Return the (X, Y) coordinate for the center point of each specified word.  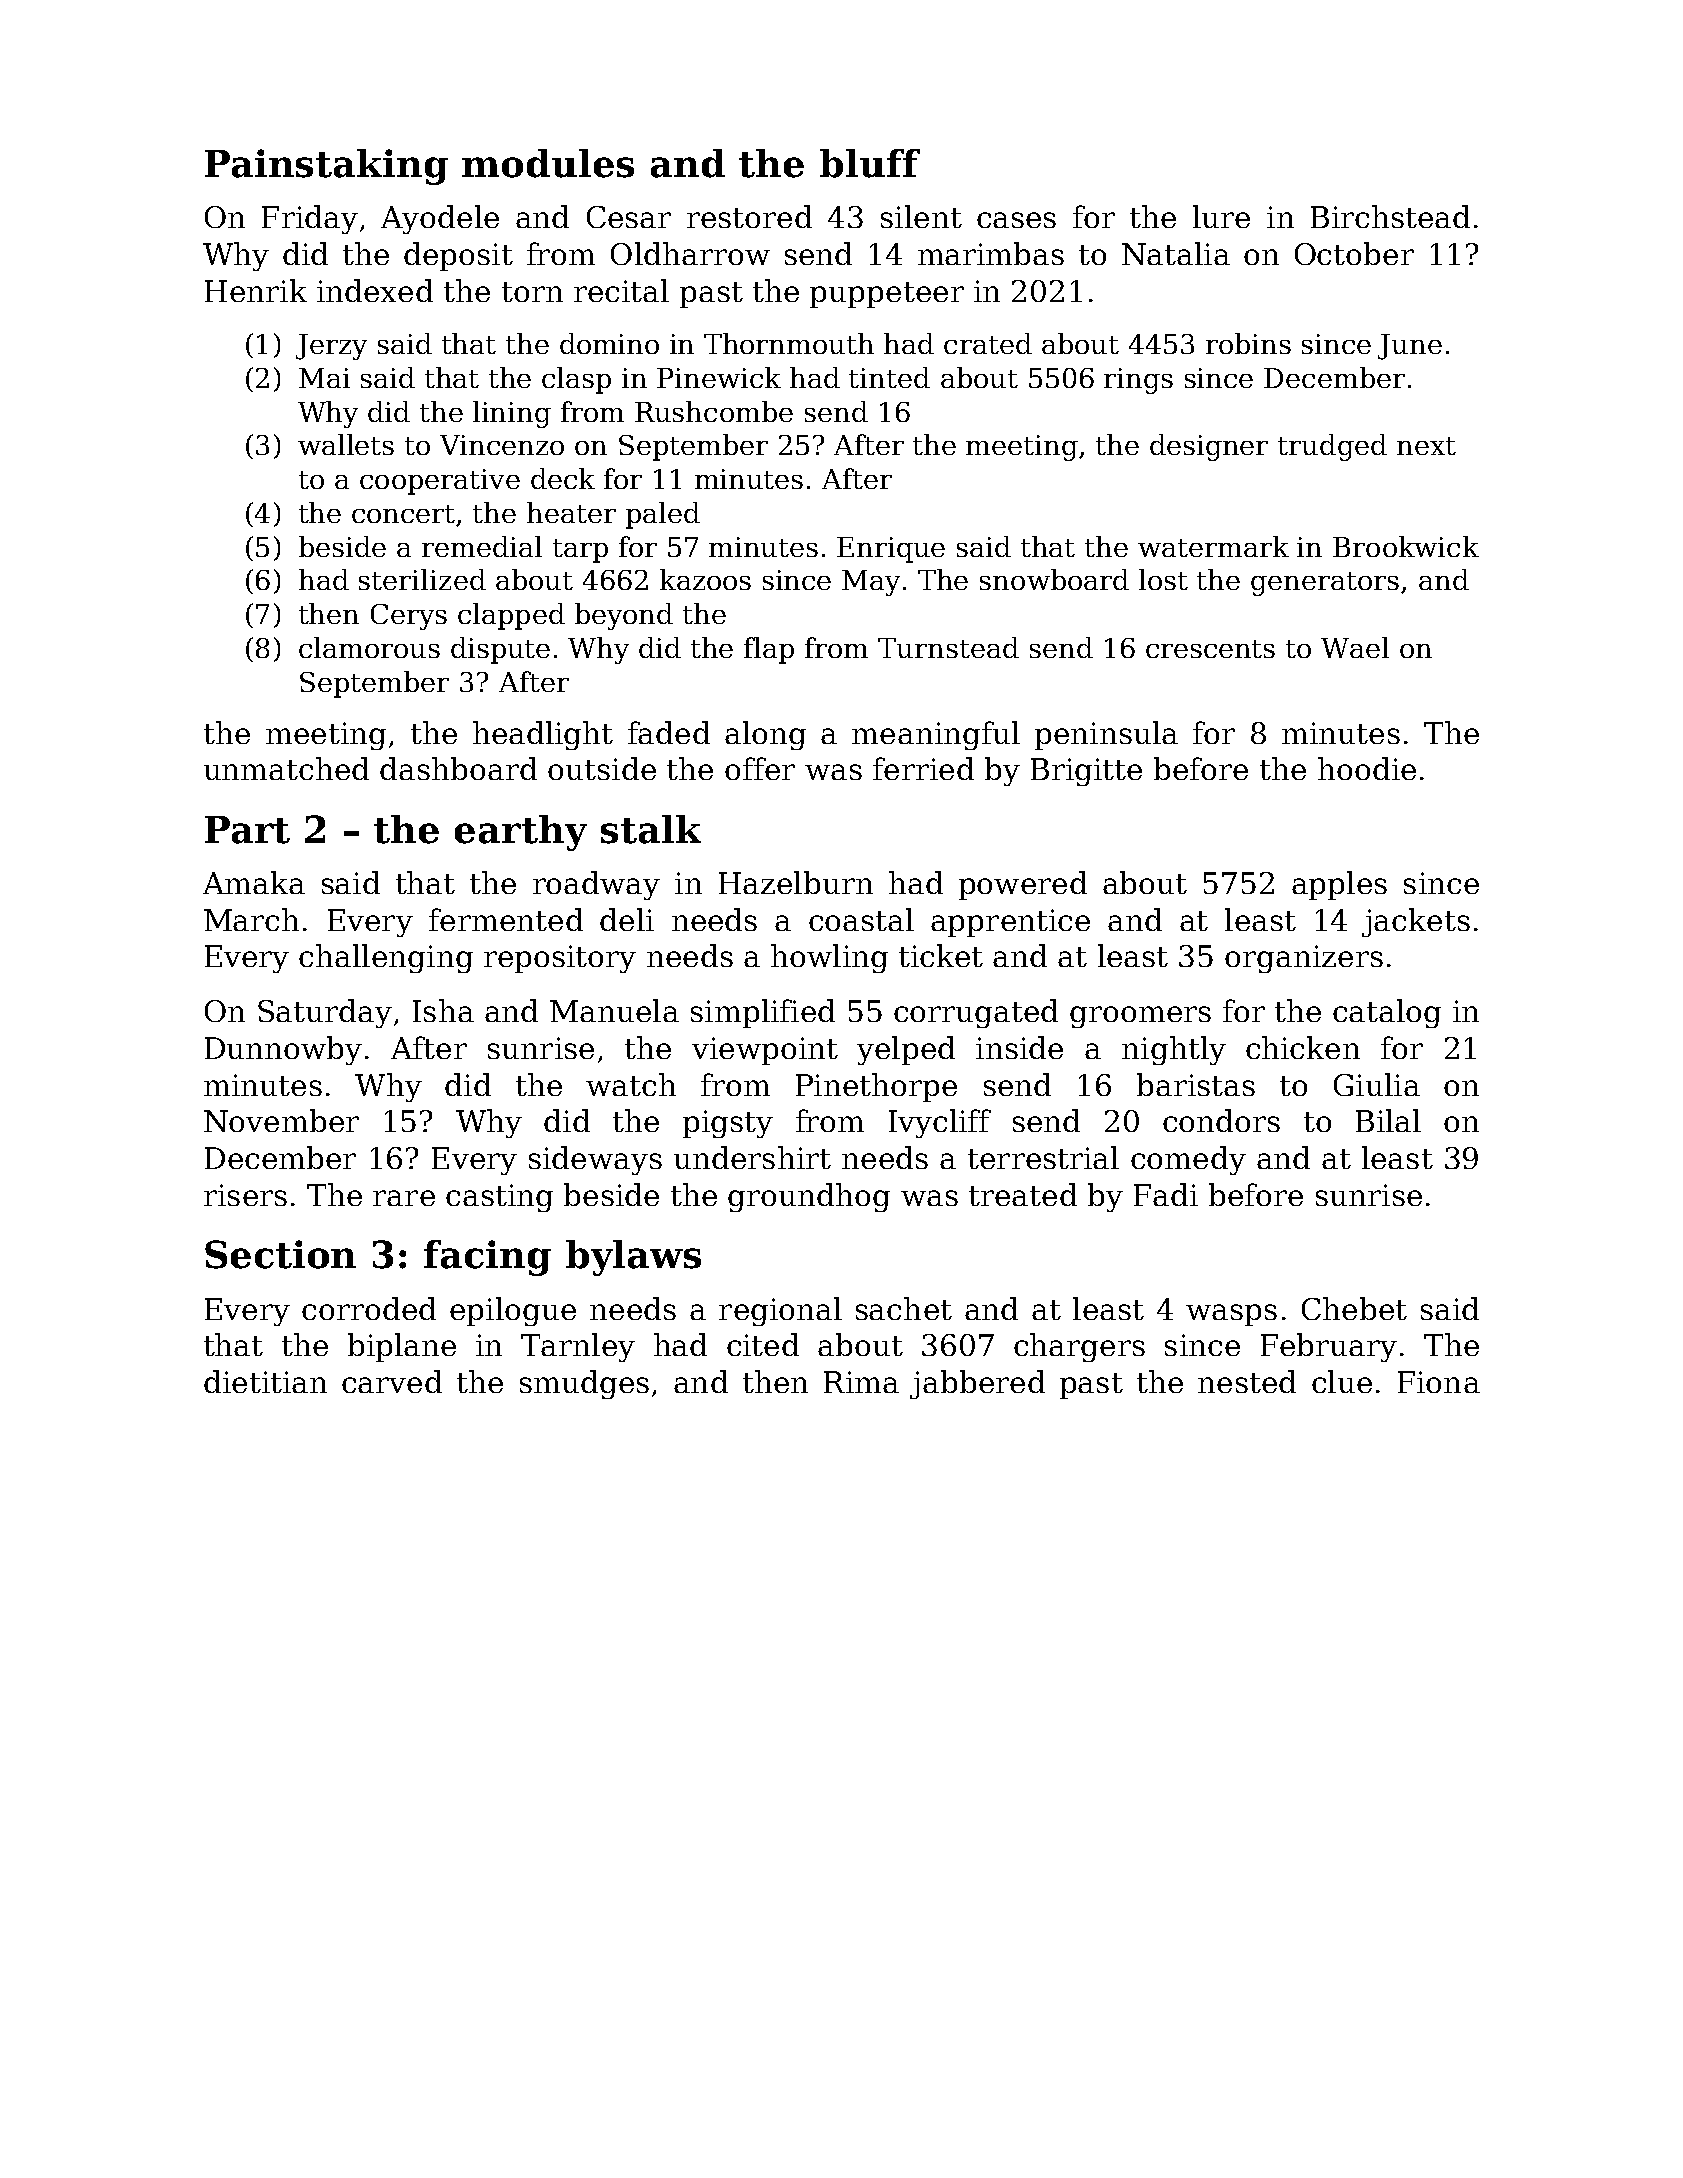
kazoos (705, 579)
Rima (861, 1382)
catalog (1387, 1013)
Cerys (409, 617)
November (281, 1120)
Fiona (1439, 1382)
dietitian (265, 1381)
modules (548, 163)
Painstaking (326, 167)
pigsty (728, 1124)
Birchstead (1390, 216)
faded (669, 732)
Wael (1355, 647)
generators (1325, 584)
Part (247, 830)
